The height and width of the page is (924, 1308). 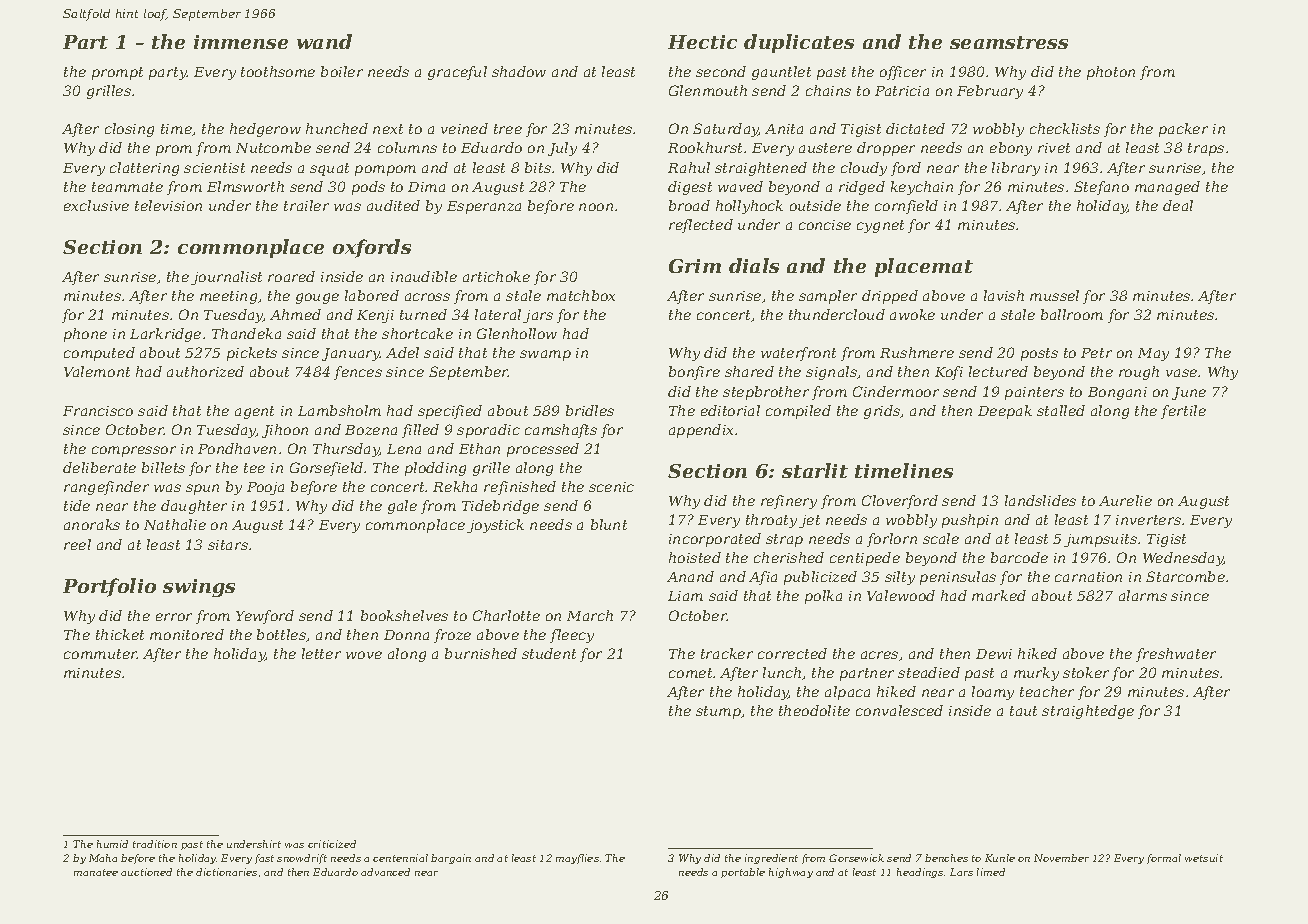 What do you see at coordinates (175, 524) in the page?
I see `Nathalie` at bounding box center [175, 524].
